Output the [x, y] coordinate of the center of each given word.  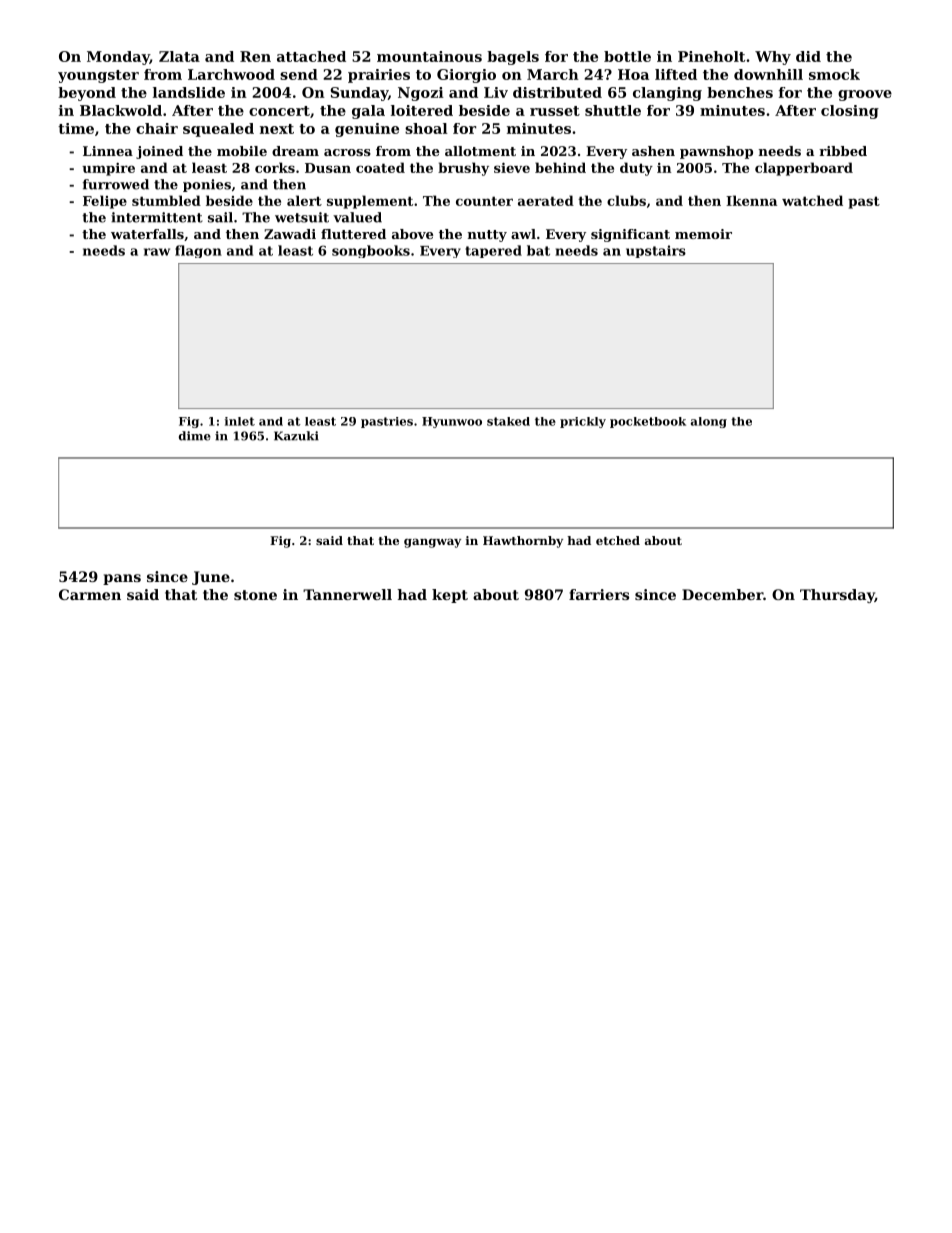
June [211, 578]
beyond [87, 94]
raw [157, 252]
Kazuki [296, 436]
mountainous [429, 56]
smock [834, 74]
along [709, 422]
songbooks [371, 251]
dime [195, 436]
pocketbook [648, 422]
